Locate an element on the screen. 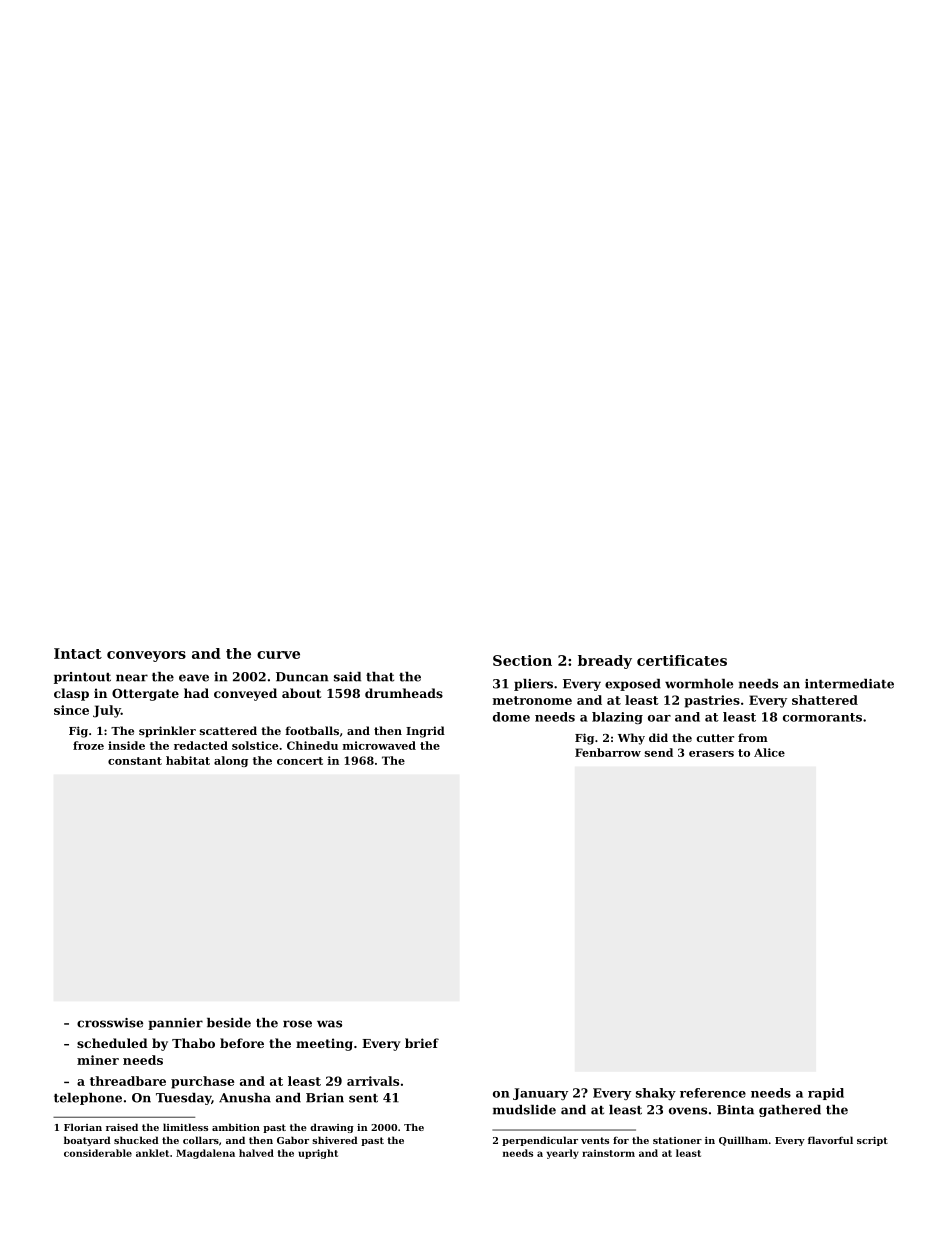 The image size is (952, 1233). constant is located at coordinates (135, 761).
